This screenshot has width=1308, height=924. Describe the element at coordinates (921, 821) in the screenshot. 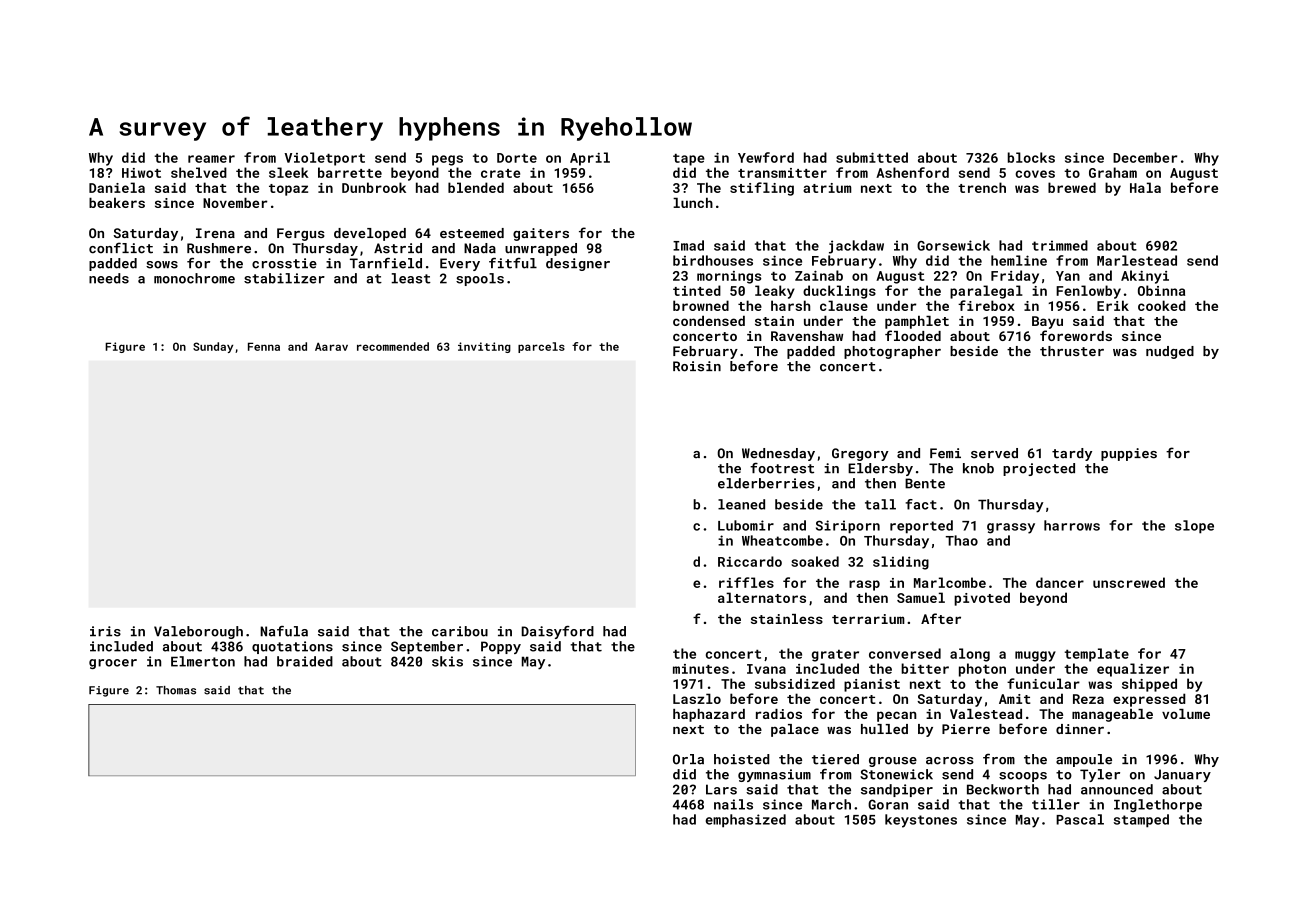

I see `keystones` at that location.
